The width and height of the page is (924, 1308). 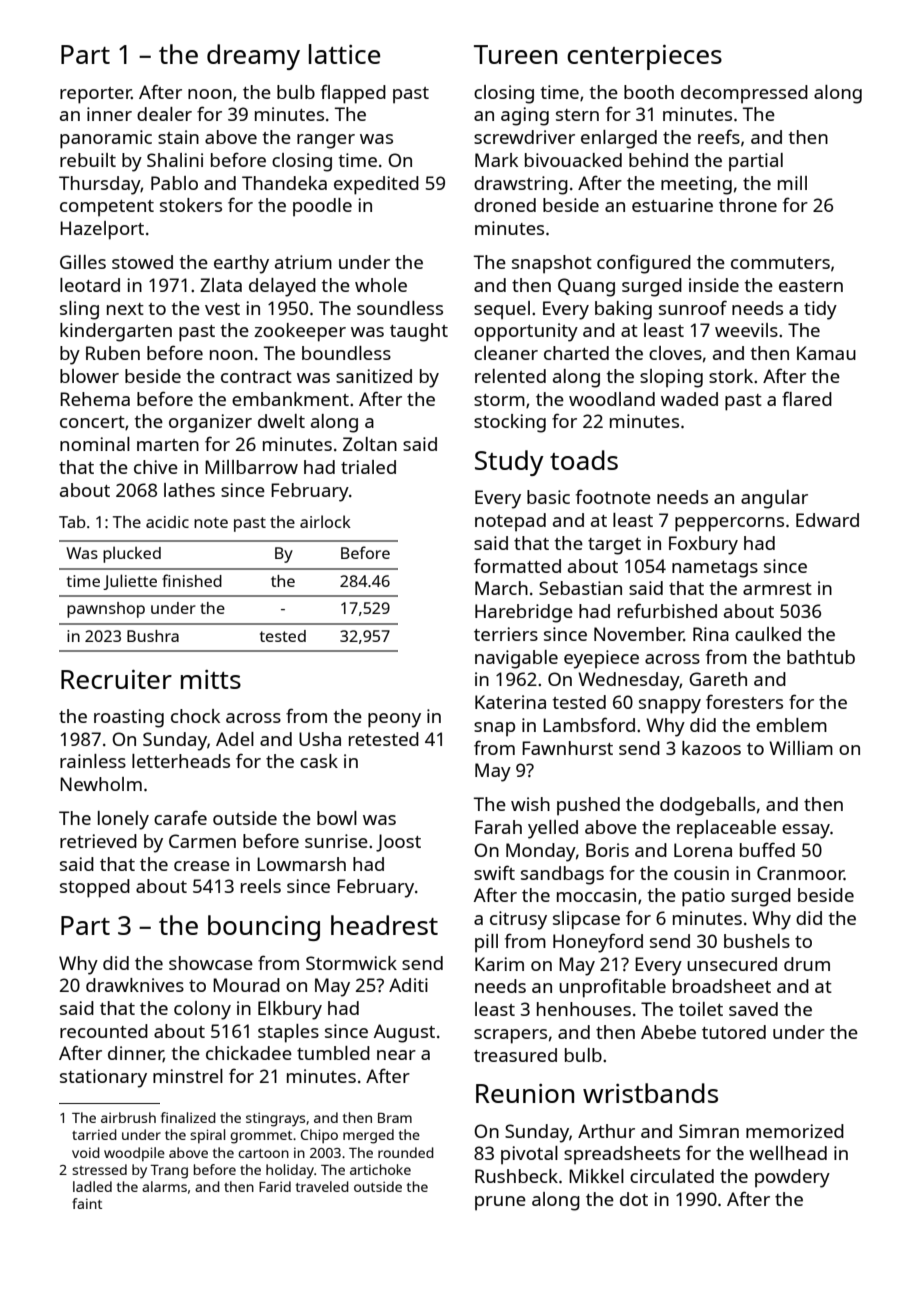 I want to click on Cranmoor, so click(x=800, y=873).
